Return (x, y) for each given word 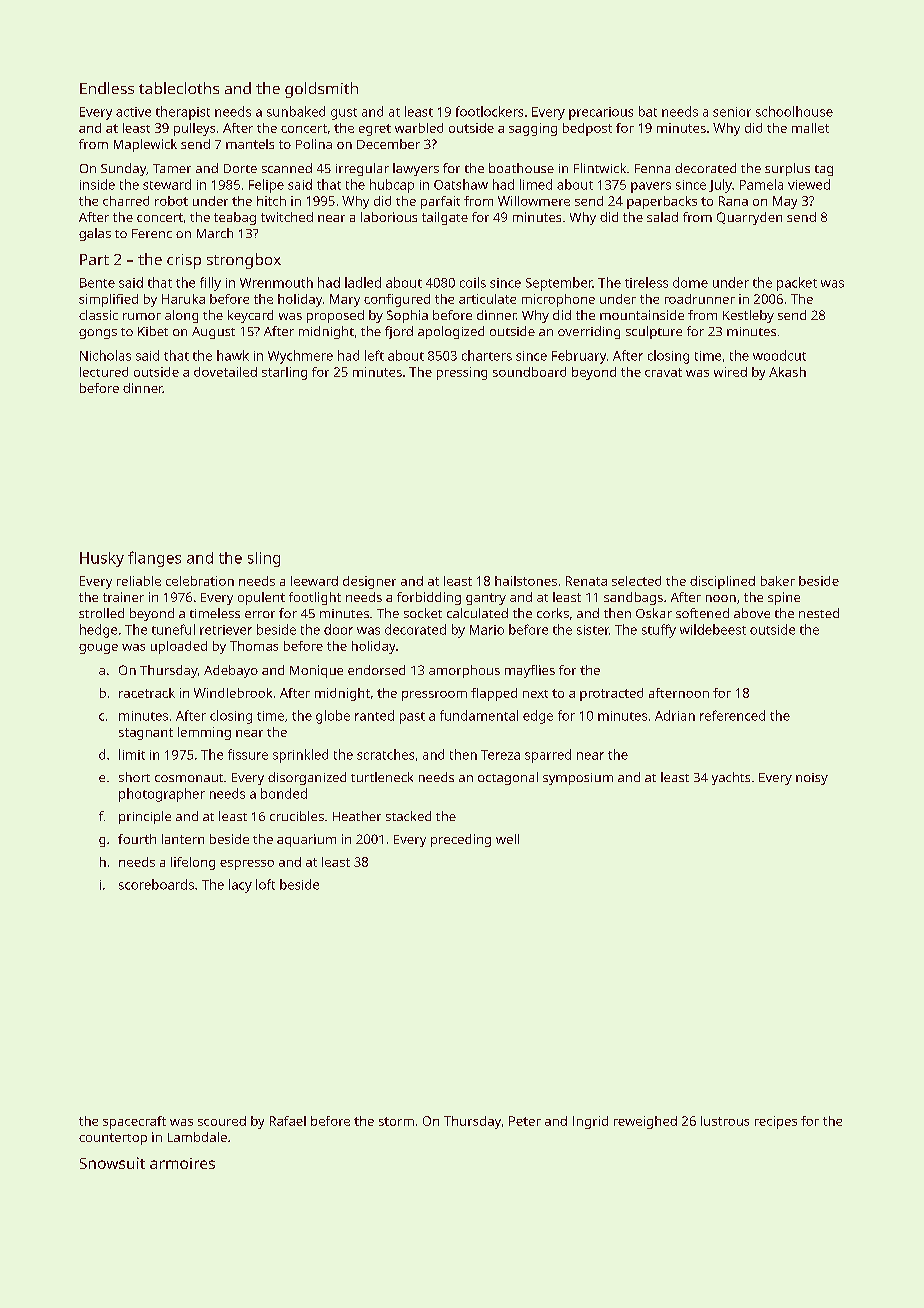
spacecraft (134, 1122)
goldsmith (321, 90)
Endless (107, 88)
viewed (809, 184)
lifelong (193, 863)
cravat (663, 372)
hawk (233, 355)
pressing (462, 373)
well (507, 839)
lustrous (725, 1121)
